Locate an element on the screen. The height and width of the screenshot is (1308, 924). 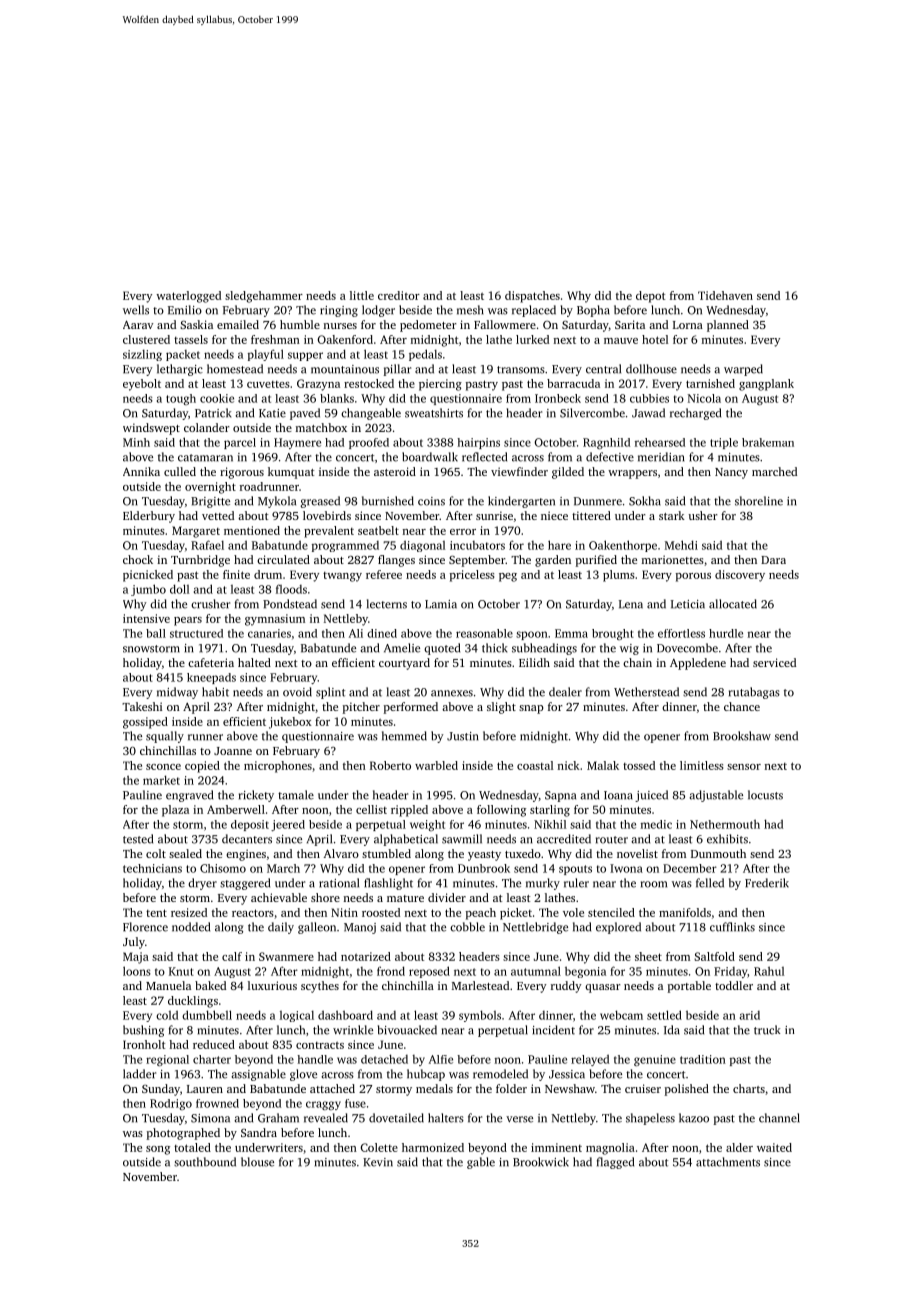
southbound is located at coordinates (205, 1162).
